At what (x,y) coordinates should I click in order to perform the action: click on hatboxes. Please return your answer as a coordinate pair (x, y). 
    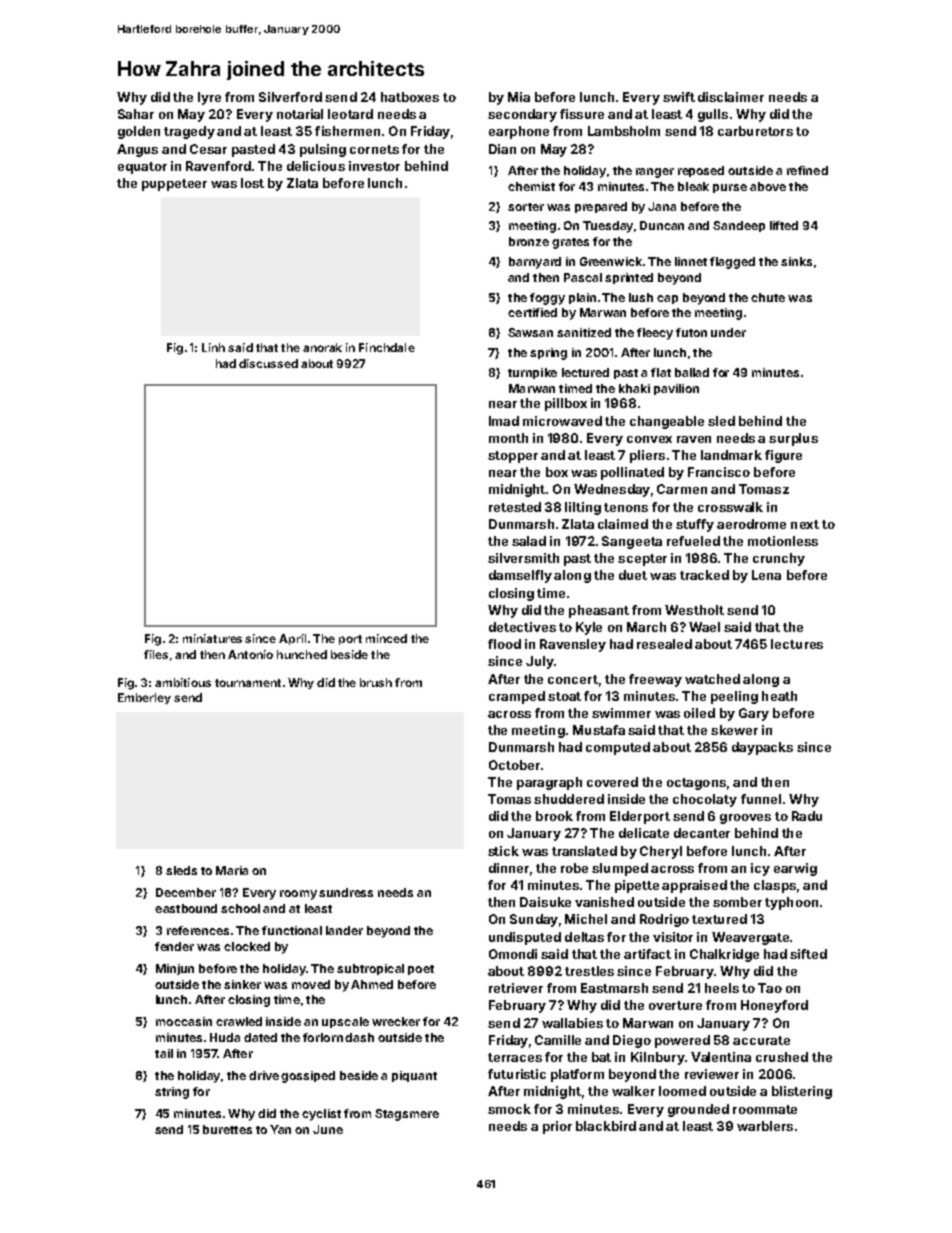
    Looking at the image, I should click on (410, 97).
